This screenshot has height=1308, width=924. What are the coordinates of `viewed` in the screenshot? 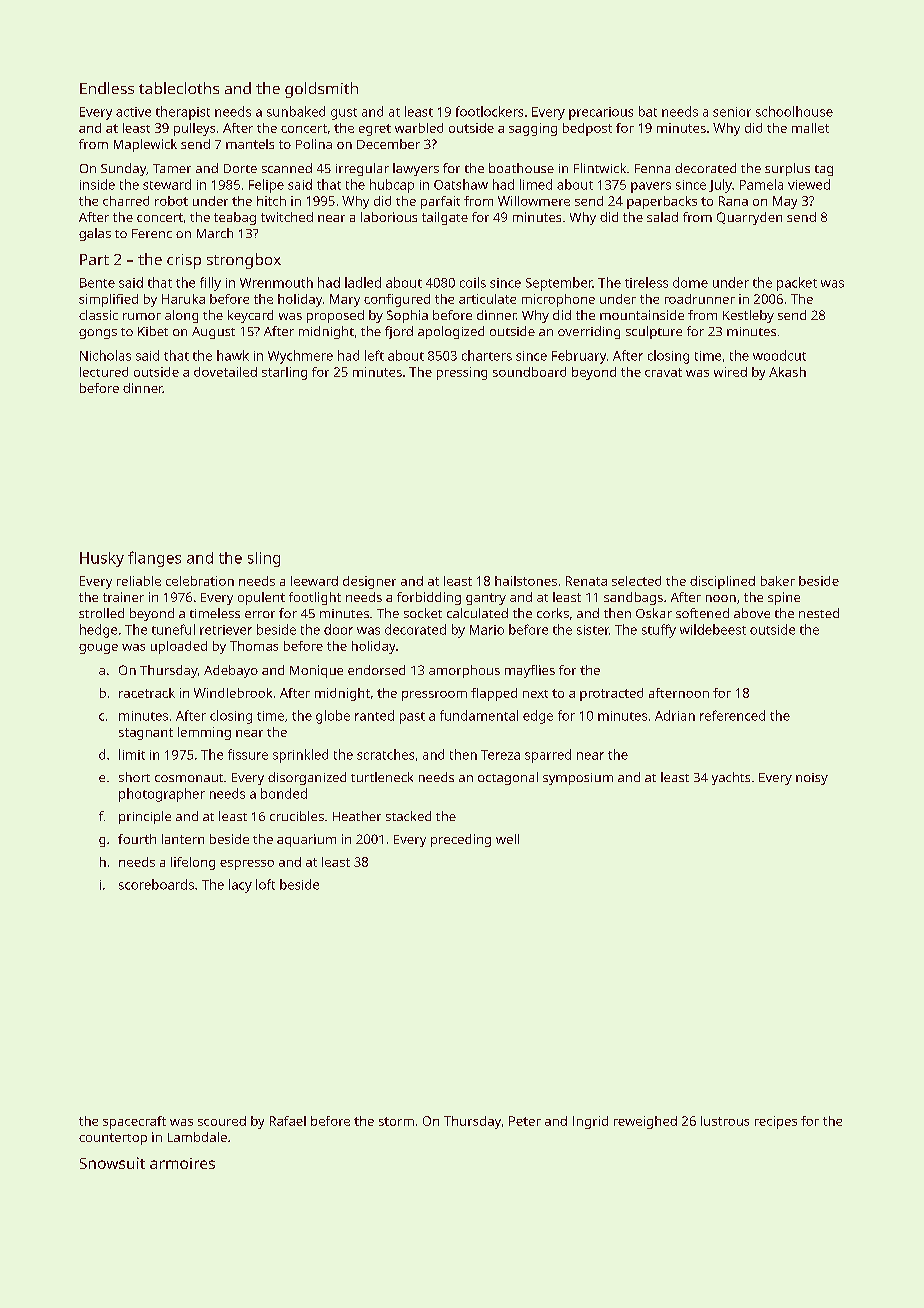 It's located at (809, 184).
